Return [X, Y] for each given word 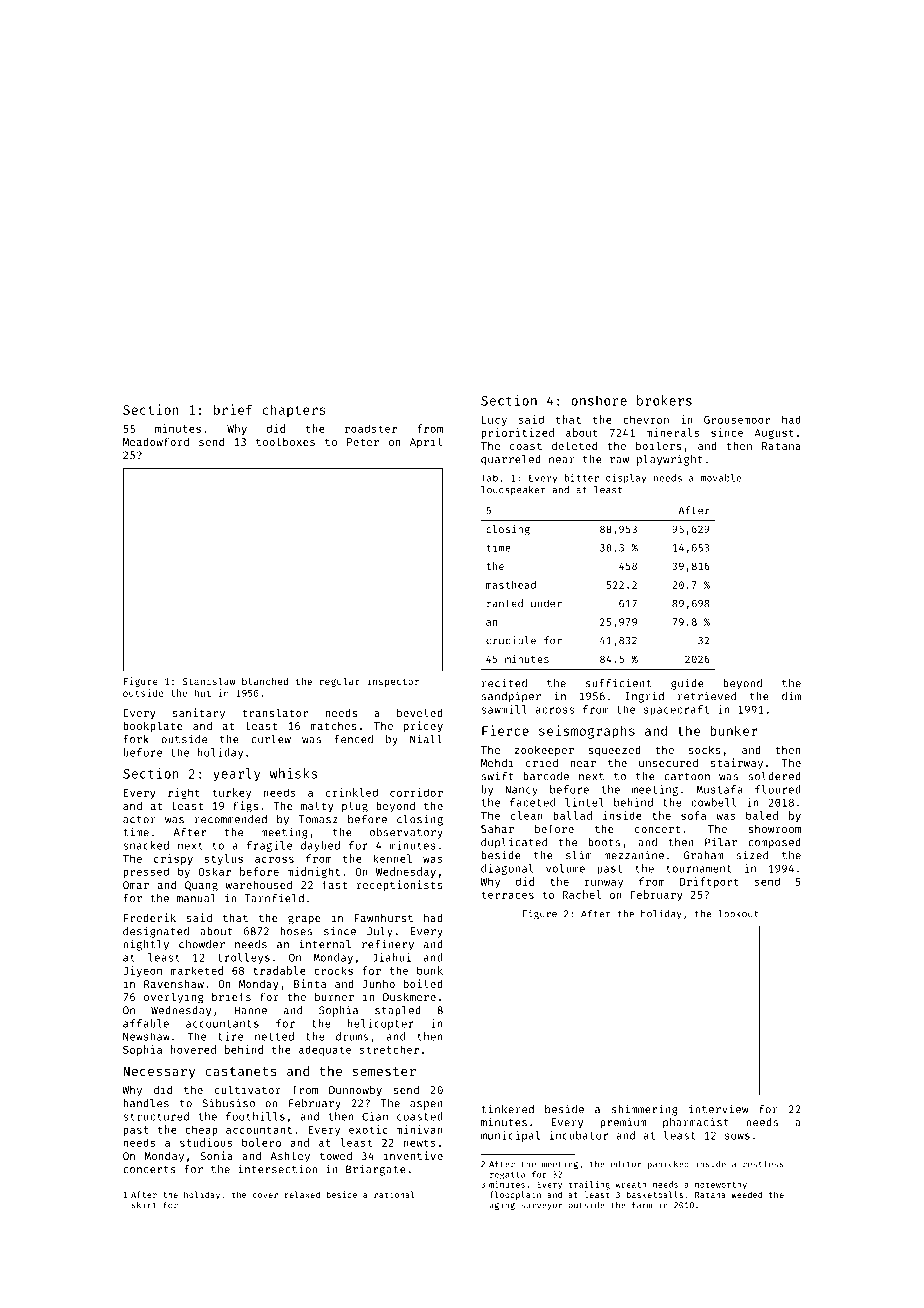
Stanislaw [209, 681]
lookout [738, 914]
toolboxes [285, 441]
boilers [658, 445]
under [546, 603]
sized [752, 855]
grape [304, 920]
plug [355, 807]
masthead [511, 585]
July [380, 932]
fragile [269, 846]
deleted [574, 445]
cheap [201, 1130]
